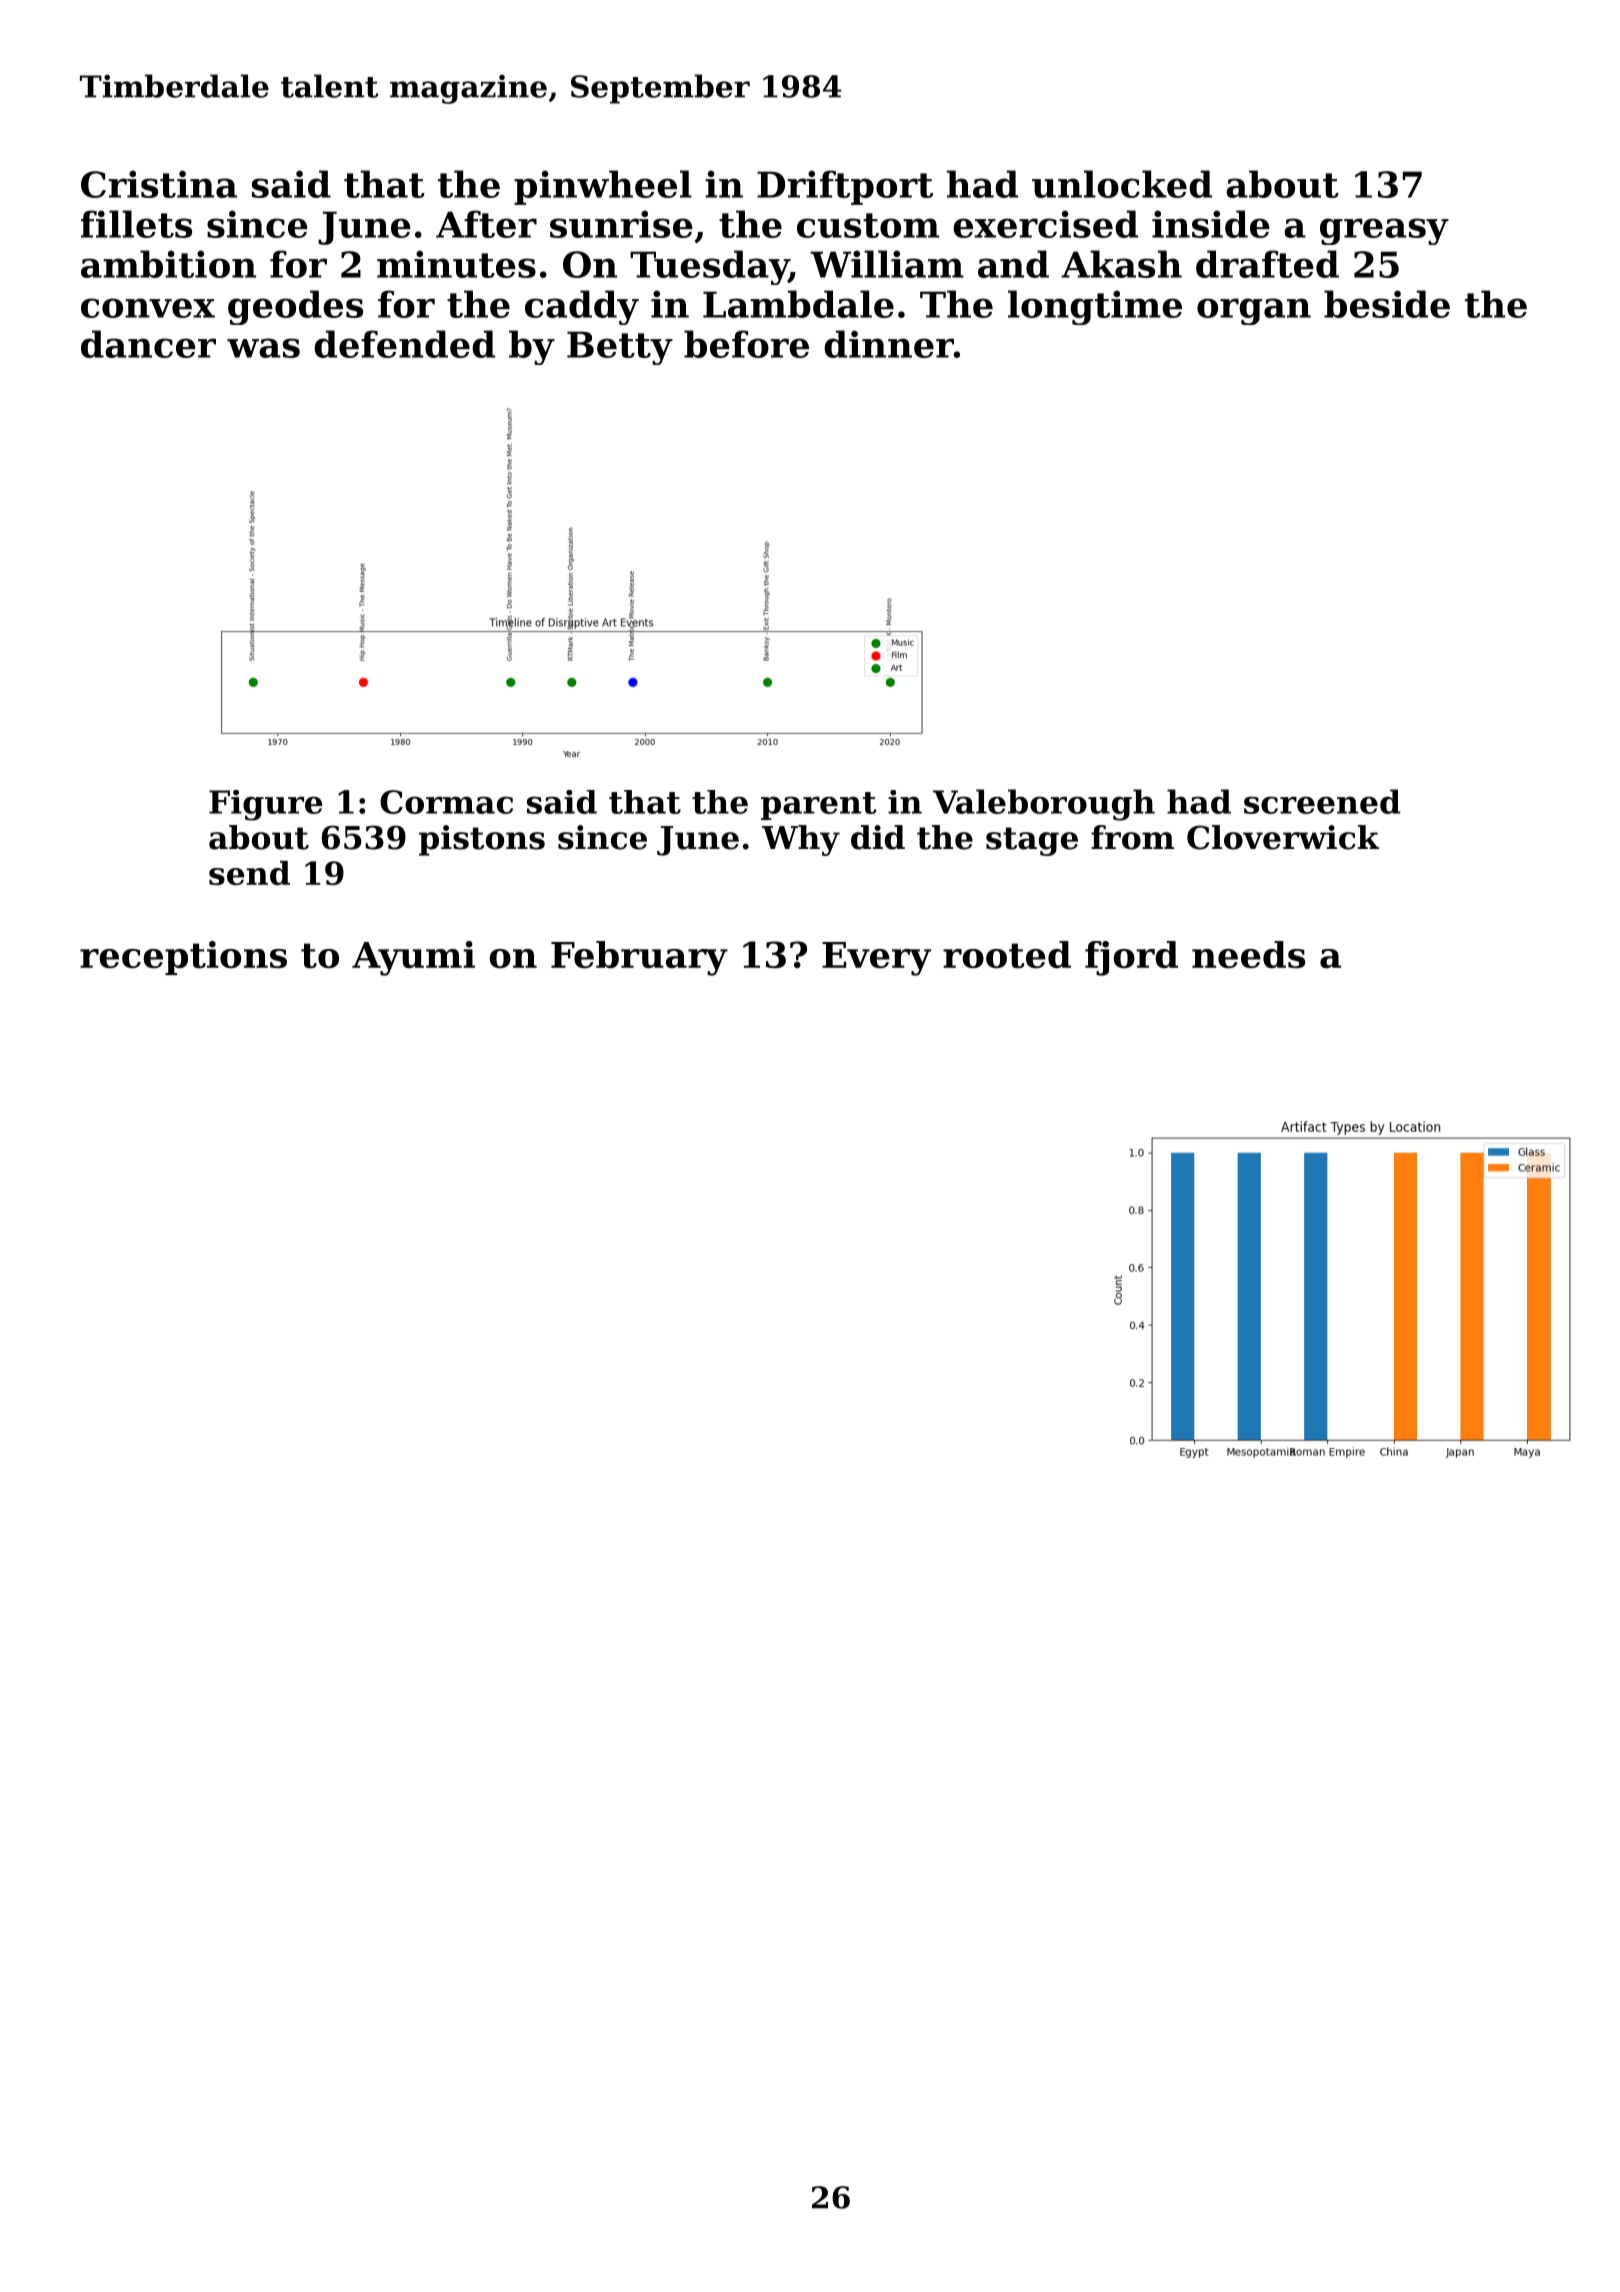  I want to click on was, so click(263, 348).
